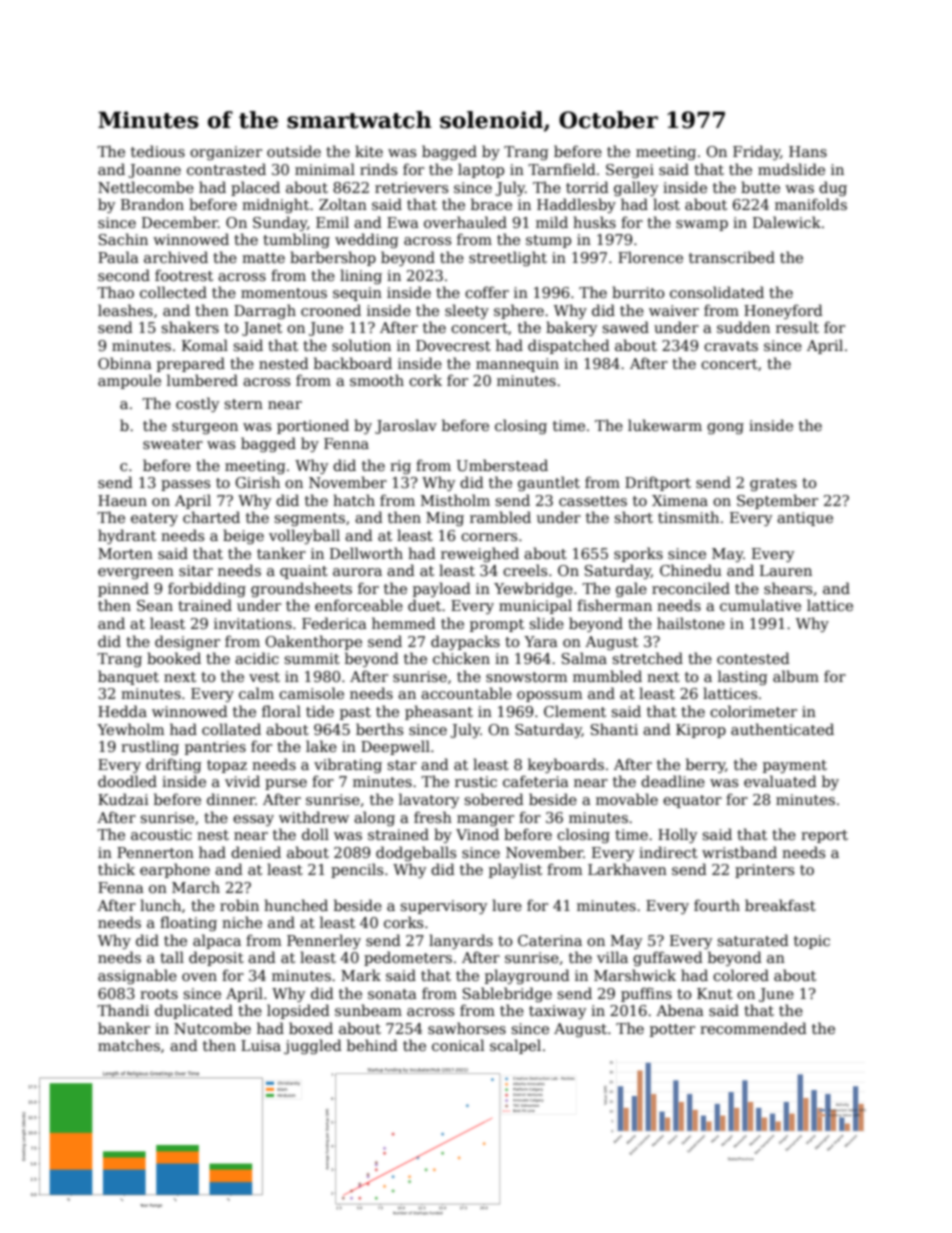 The image size is (952, 1233). What do you see at coordinates (672, 1030) in the screenshot?
I see `potter` at bounding box center [672, 1030].
